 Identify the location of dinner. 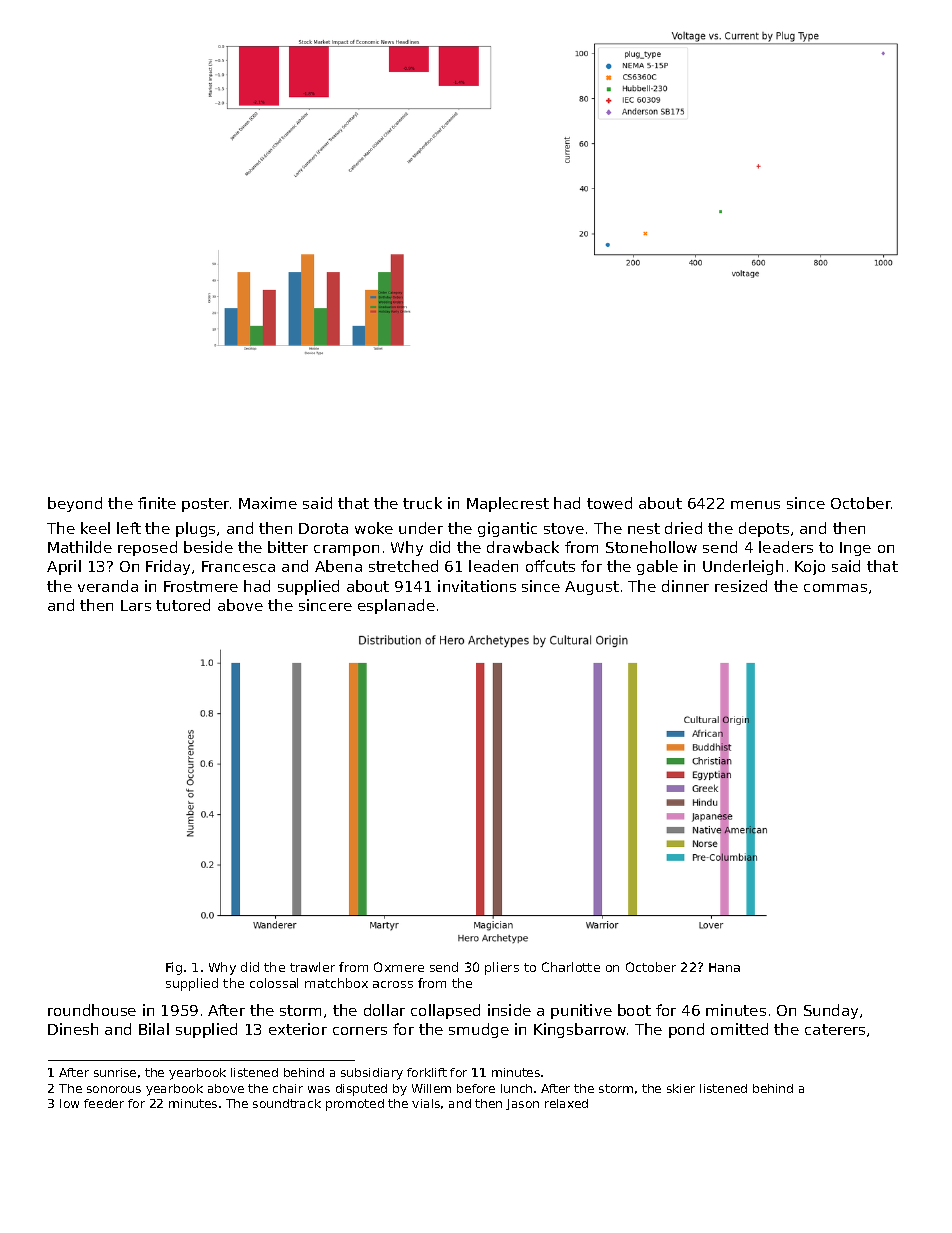
(685, 586).
